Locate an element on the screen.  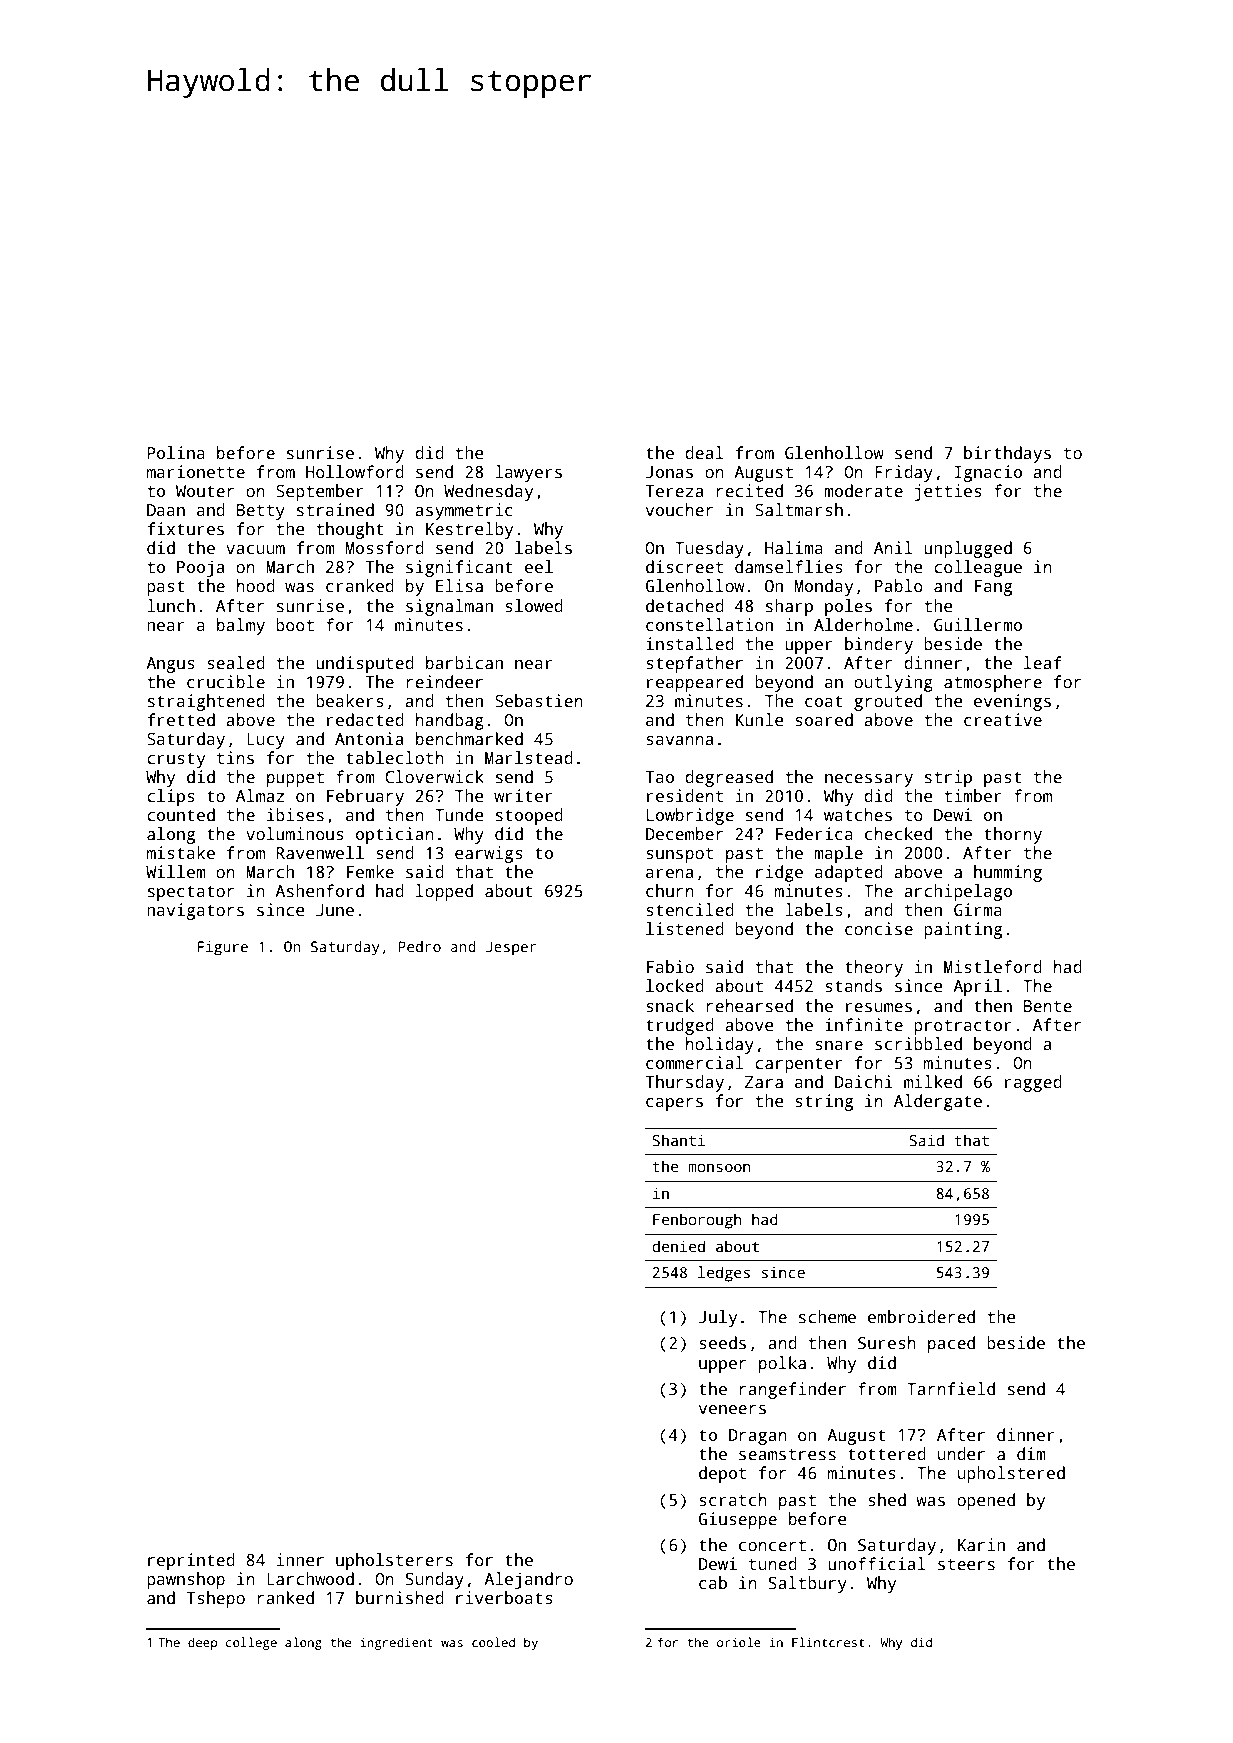
college is located at coordinates (251, 1643).
